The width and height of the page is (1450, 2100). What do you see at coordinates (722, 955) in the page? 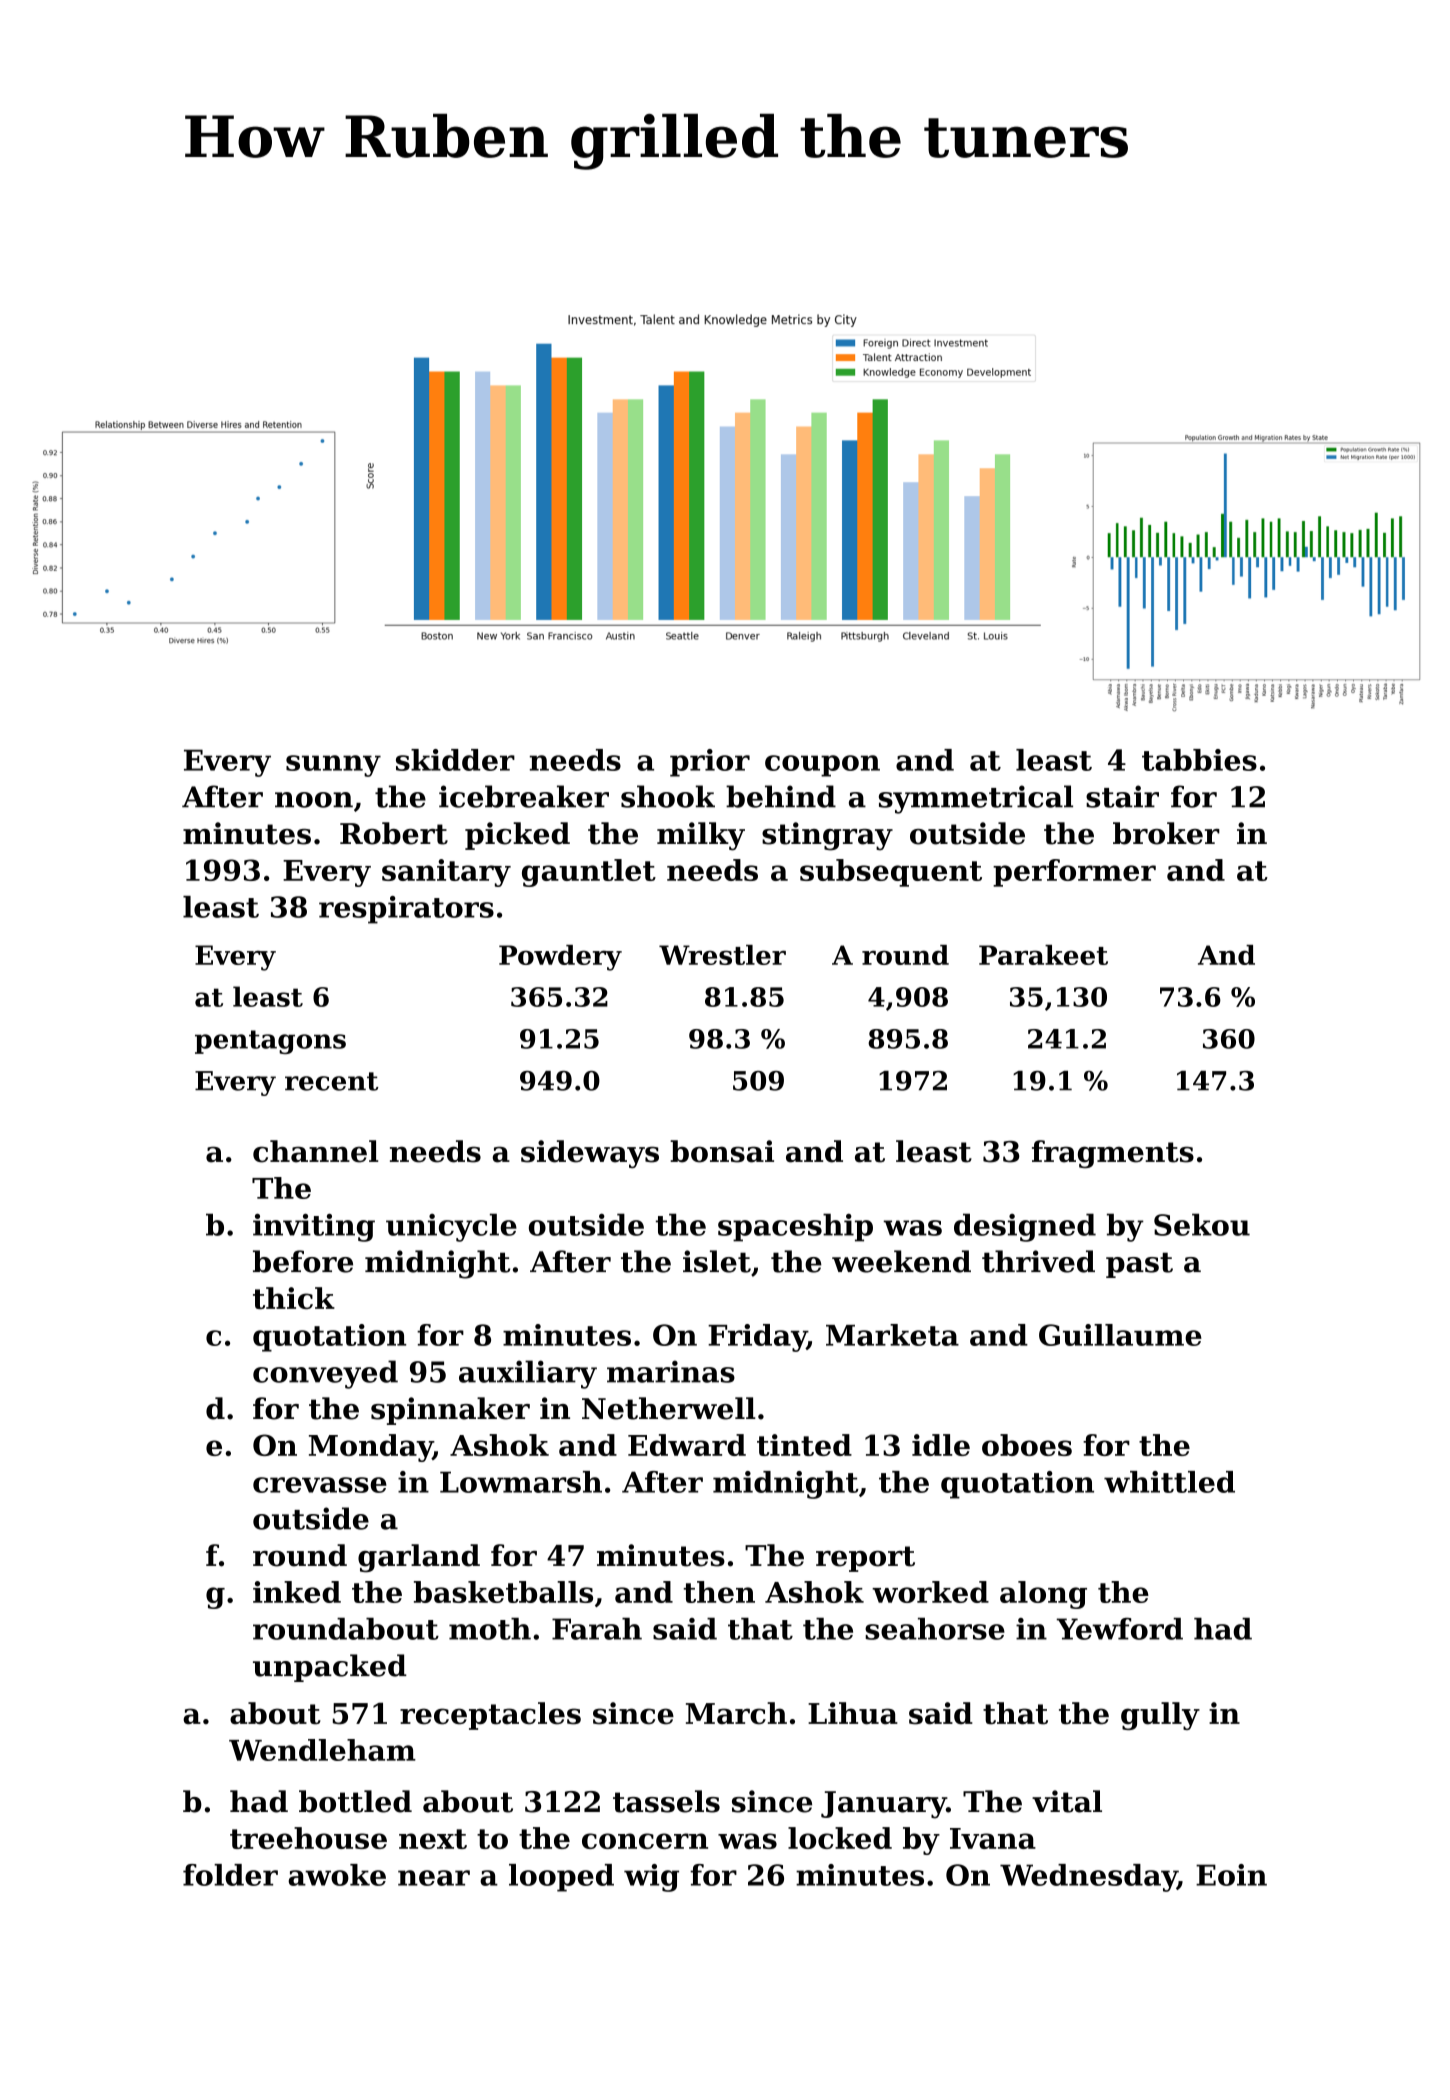
I see `Wrestler` at bounding box center [722, 955].
